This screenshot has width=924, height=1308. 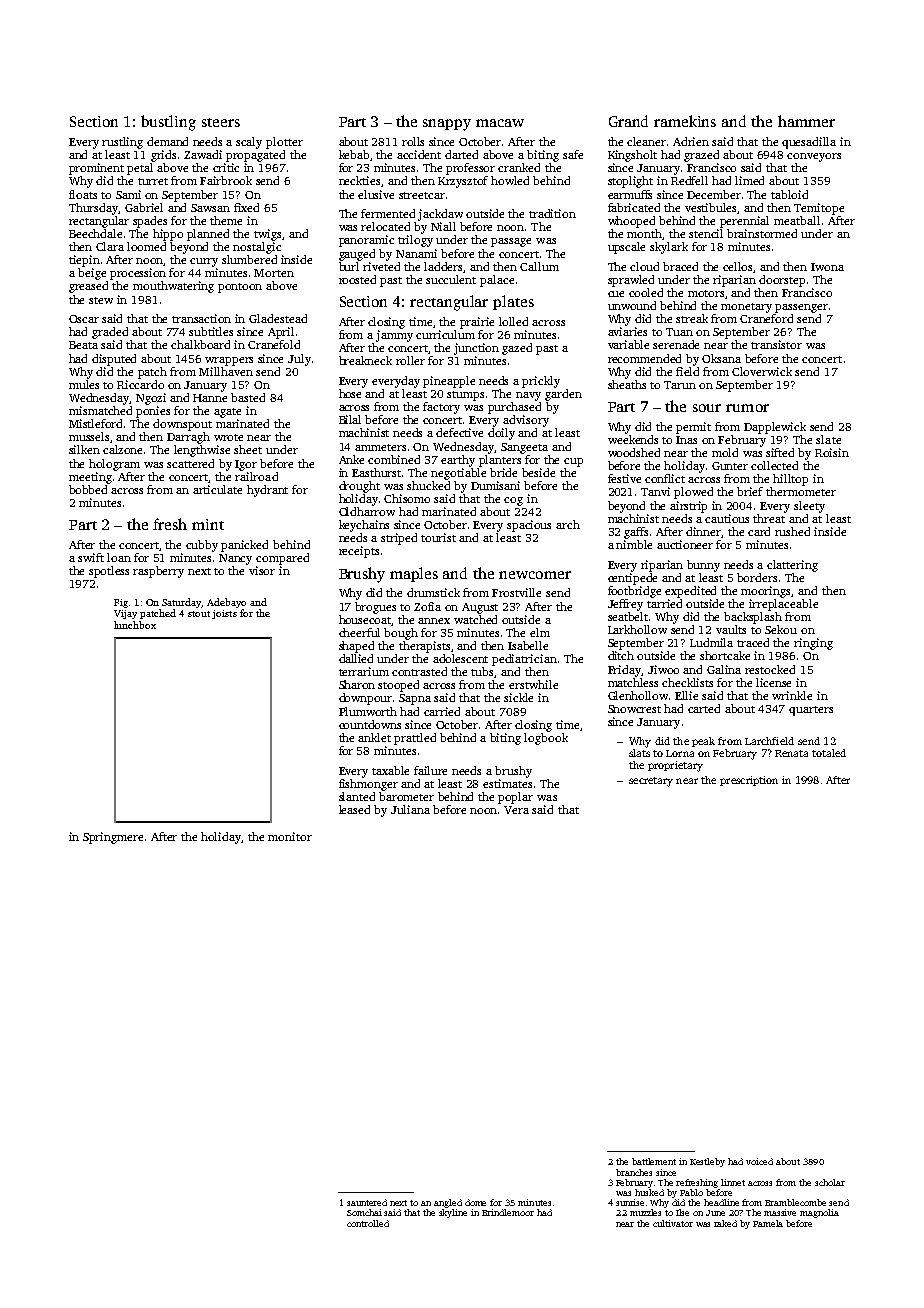 What do you see at coordinates (749, 781) in the screenshot?
I see `prescription` at bounding box center [749, 781].
